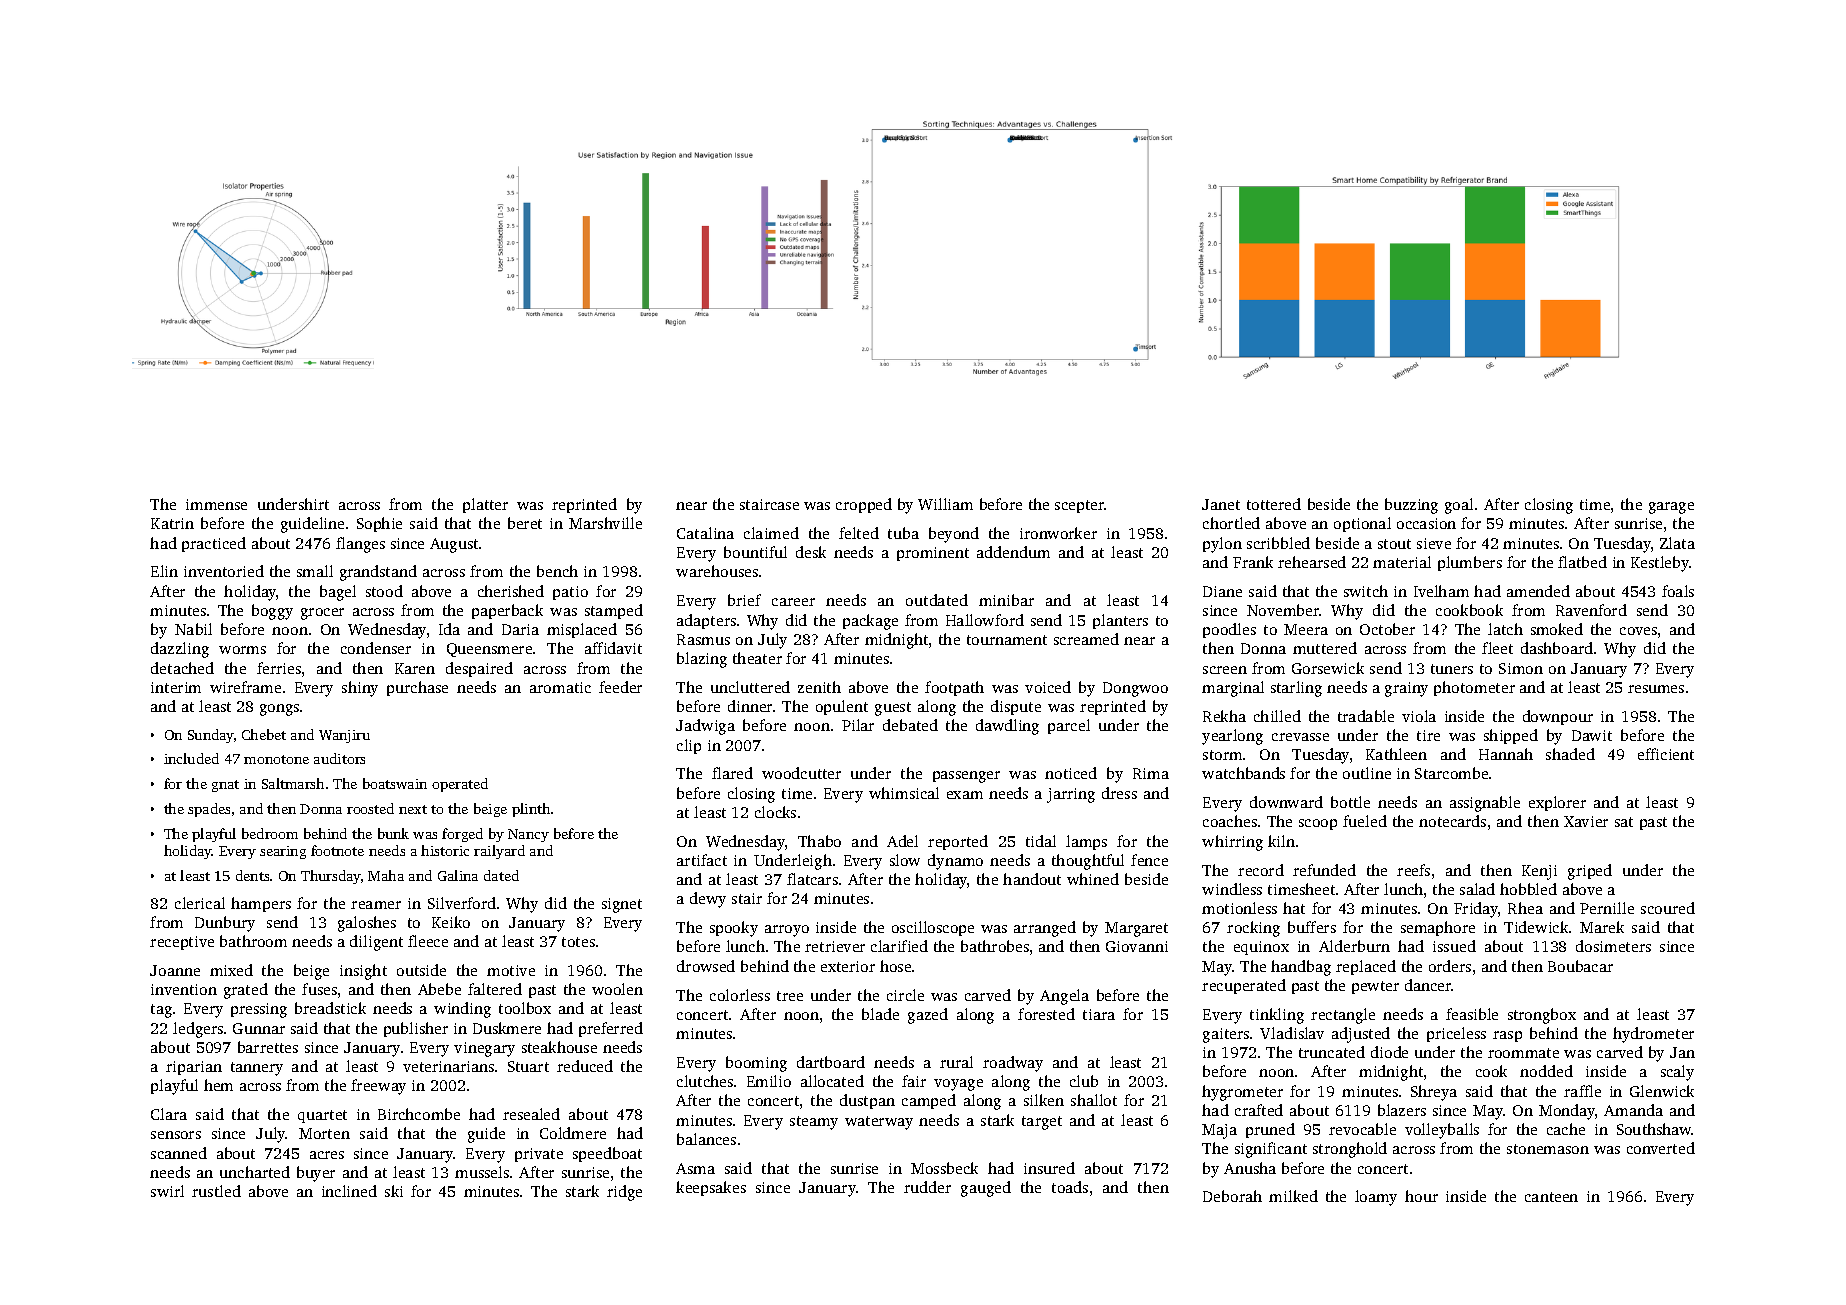 Image resolution: width=1846 pixels, height=1305 pixels. What do you see at coordinates (1653, 1035) in the page?
I see `hydrometer` at bounding box center [1653, 1035].
